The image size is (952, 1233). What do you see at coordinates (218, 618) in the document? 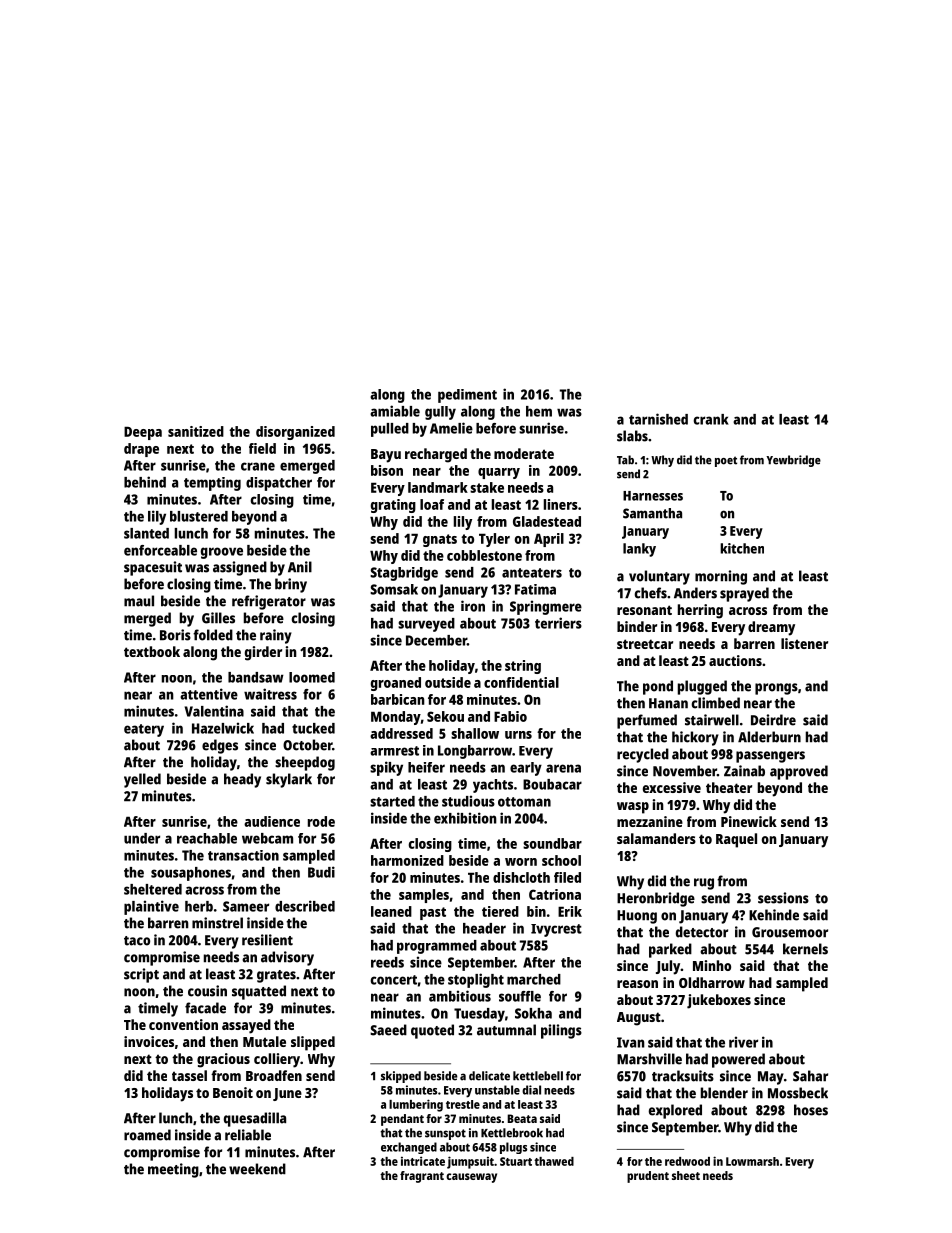
I see `Gilles` at bounding box center [218, 618].
